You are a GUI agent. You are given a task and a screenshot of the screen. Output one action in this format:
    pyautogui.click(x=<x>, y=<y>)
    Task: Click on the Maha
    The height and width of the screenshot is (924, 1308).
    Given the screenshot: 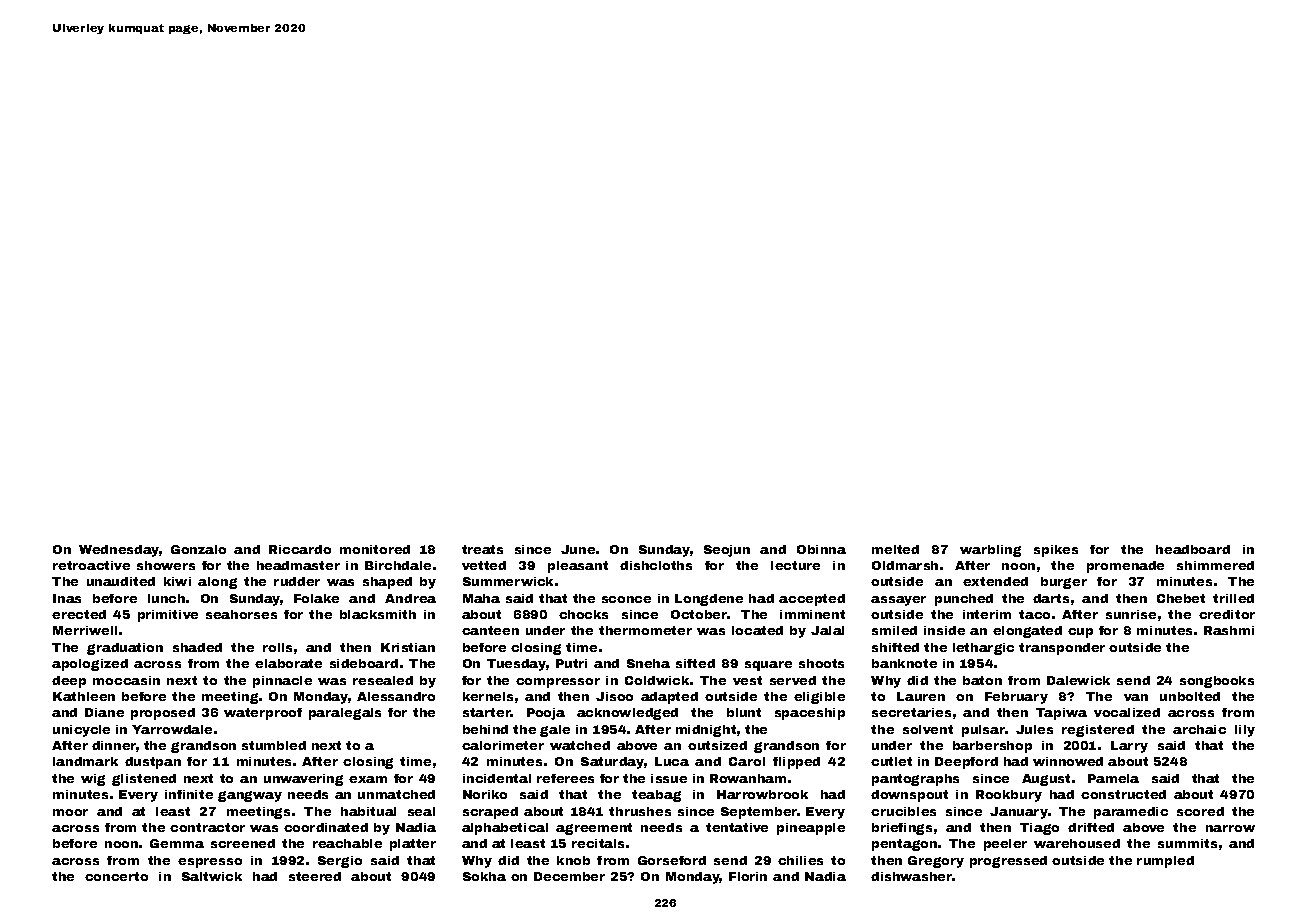 What is the action you would take?
    pyautogui.click(x=481, y=598)
